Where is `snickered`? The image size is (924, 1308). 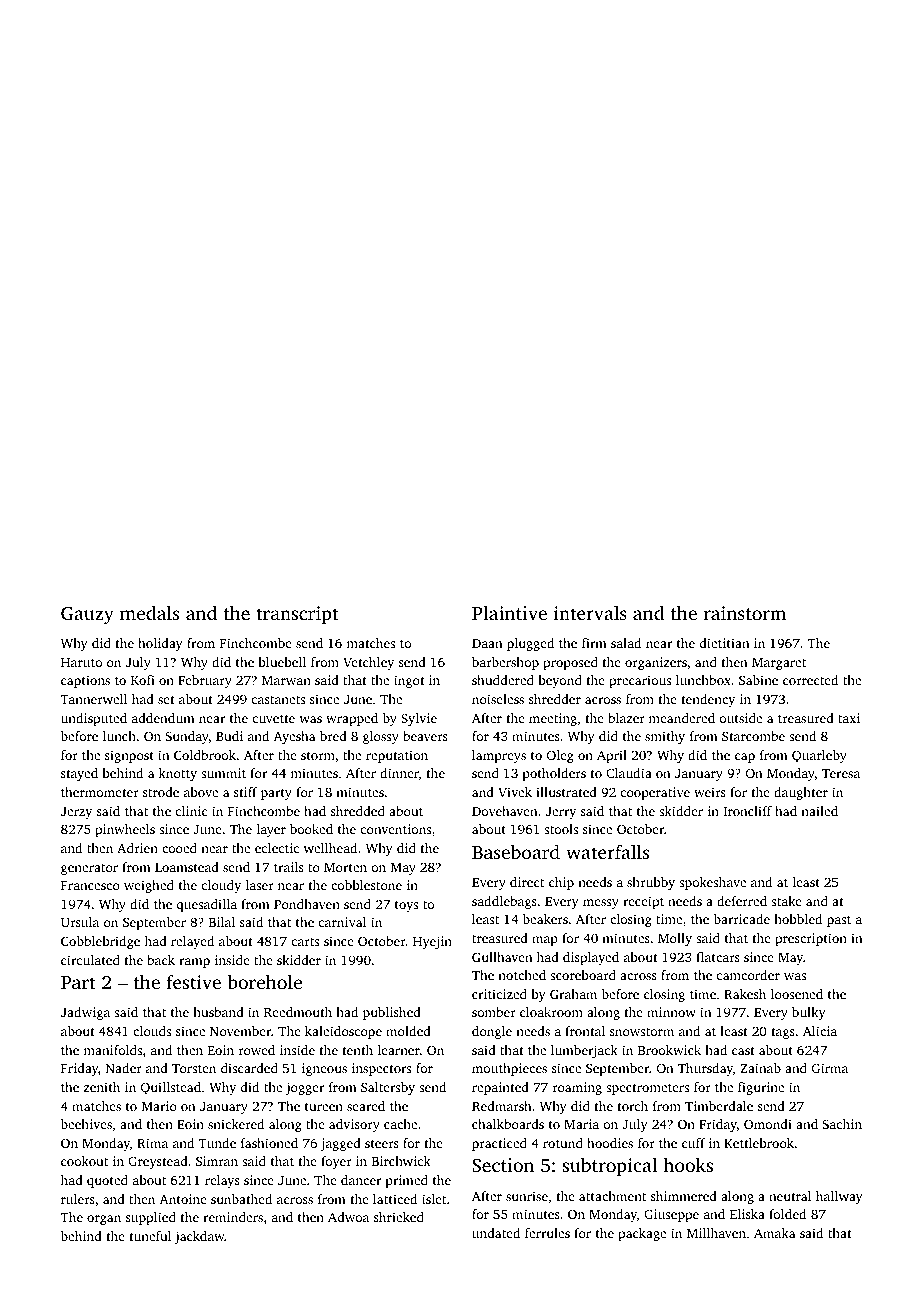 snickered is located at coordinates (236, 1124).
